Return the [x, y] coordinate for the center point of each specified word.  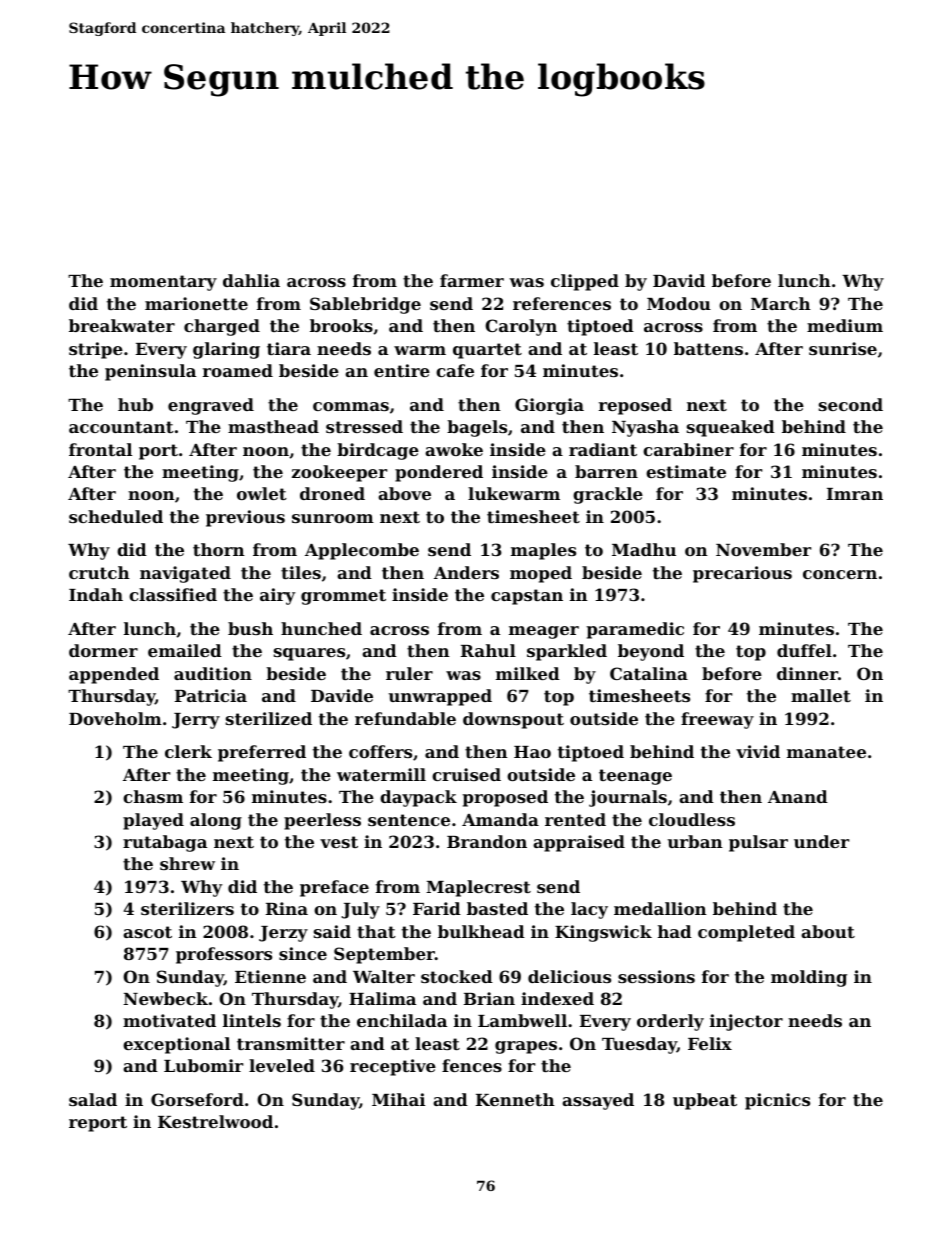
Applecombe [362, 551]
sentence [409, 820]
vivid [758, 751]
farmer [472, 280]
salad [93, 1099]
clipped [585, 282]
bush [250, 628]
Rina [287, 908]
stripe [96, 350]
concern [840, 574]
